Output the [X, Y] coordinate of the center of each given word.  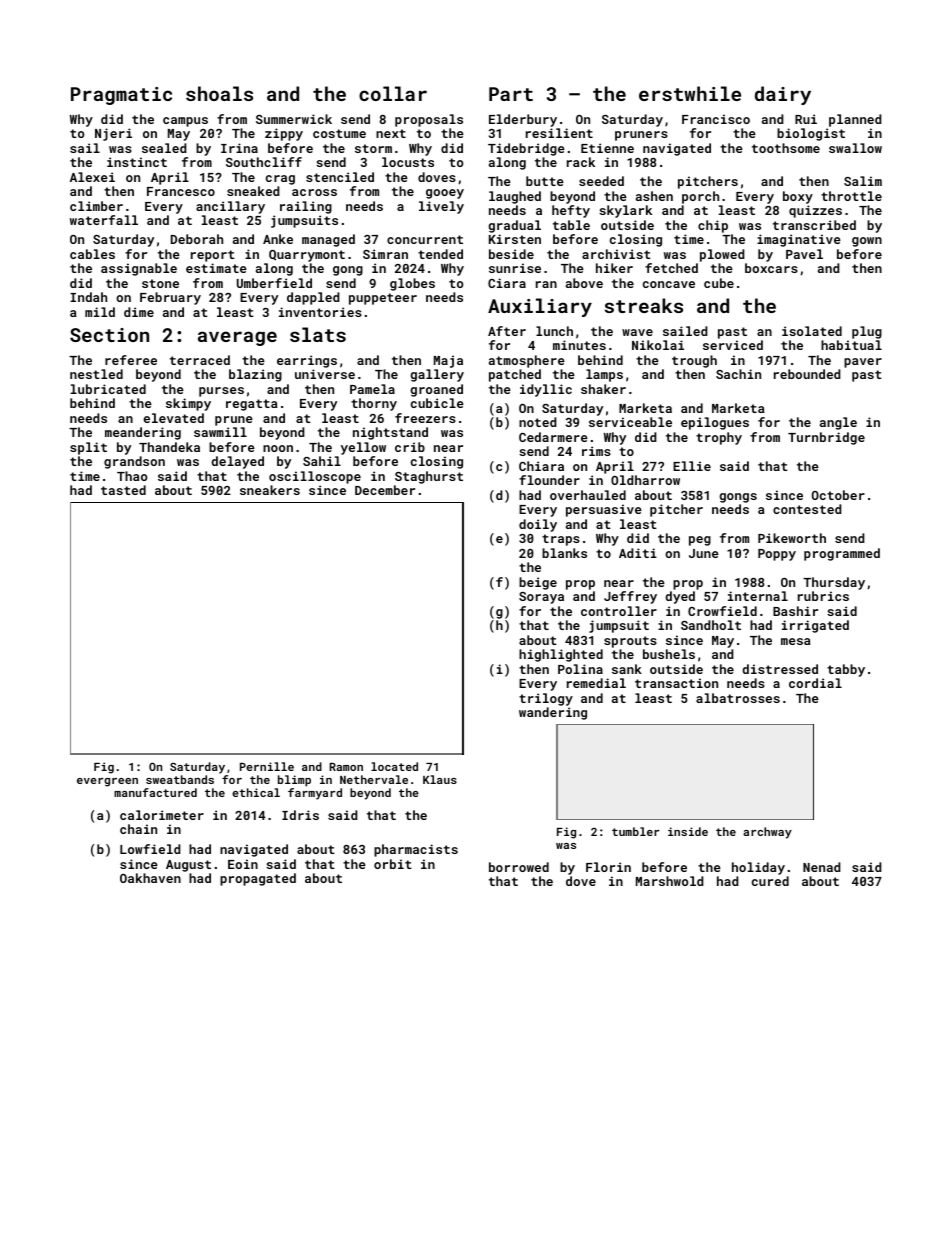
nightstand [390, 433]
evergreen [107, 782]
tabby [846, 670]
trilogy [546, 699]
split [88, 448]
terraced [200, 360]
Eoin [243, 864]
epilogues [715, 423]
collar [393, 93]
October [838, 495]
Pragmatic [121, 96]
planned [855, 120]
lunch [554, 331]
